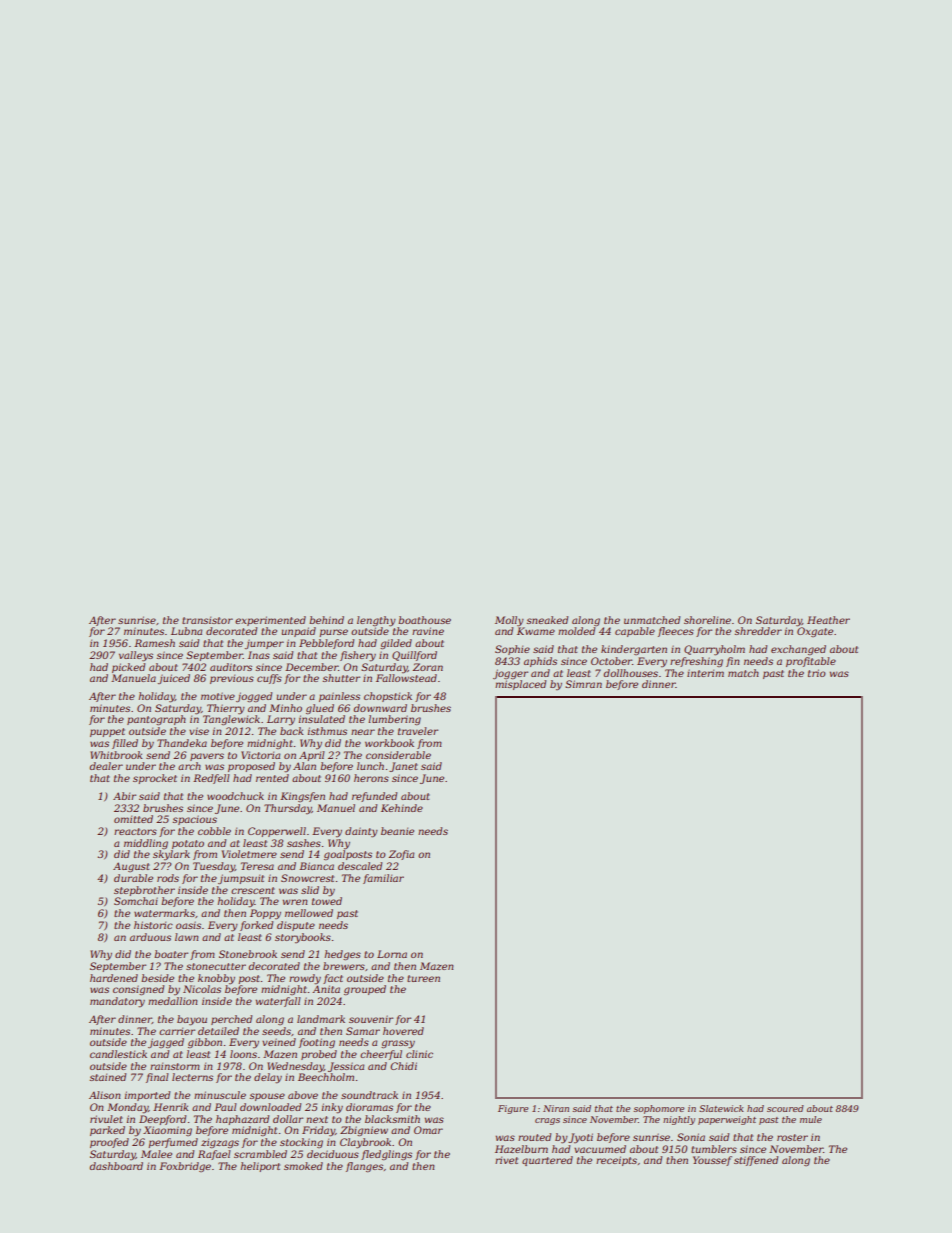 This image has width=952, height=1233. Describe the element at coordinates (256, 926) in the image. I see `forked` at that location.
